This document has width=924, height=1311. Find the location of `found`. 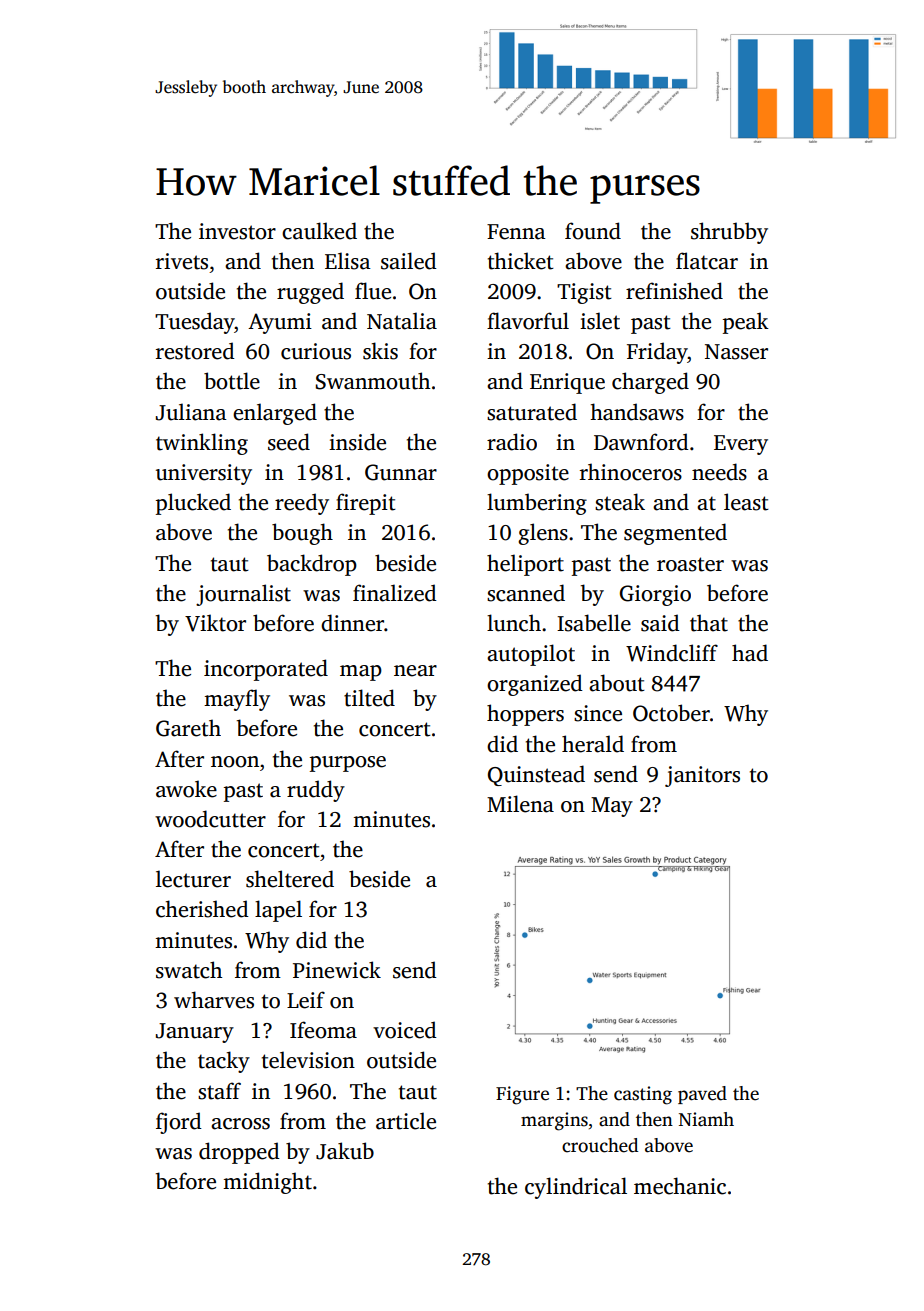

found is located at coordinates (593, 231).
